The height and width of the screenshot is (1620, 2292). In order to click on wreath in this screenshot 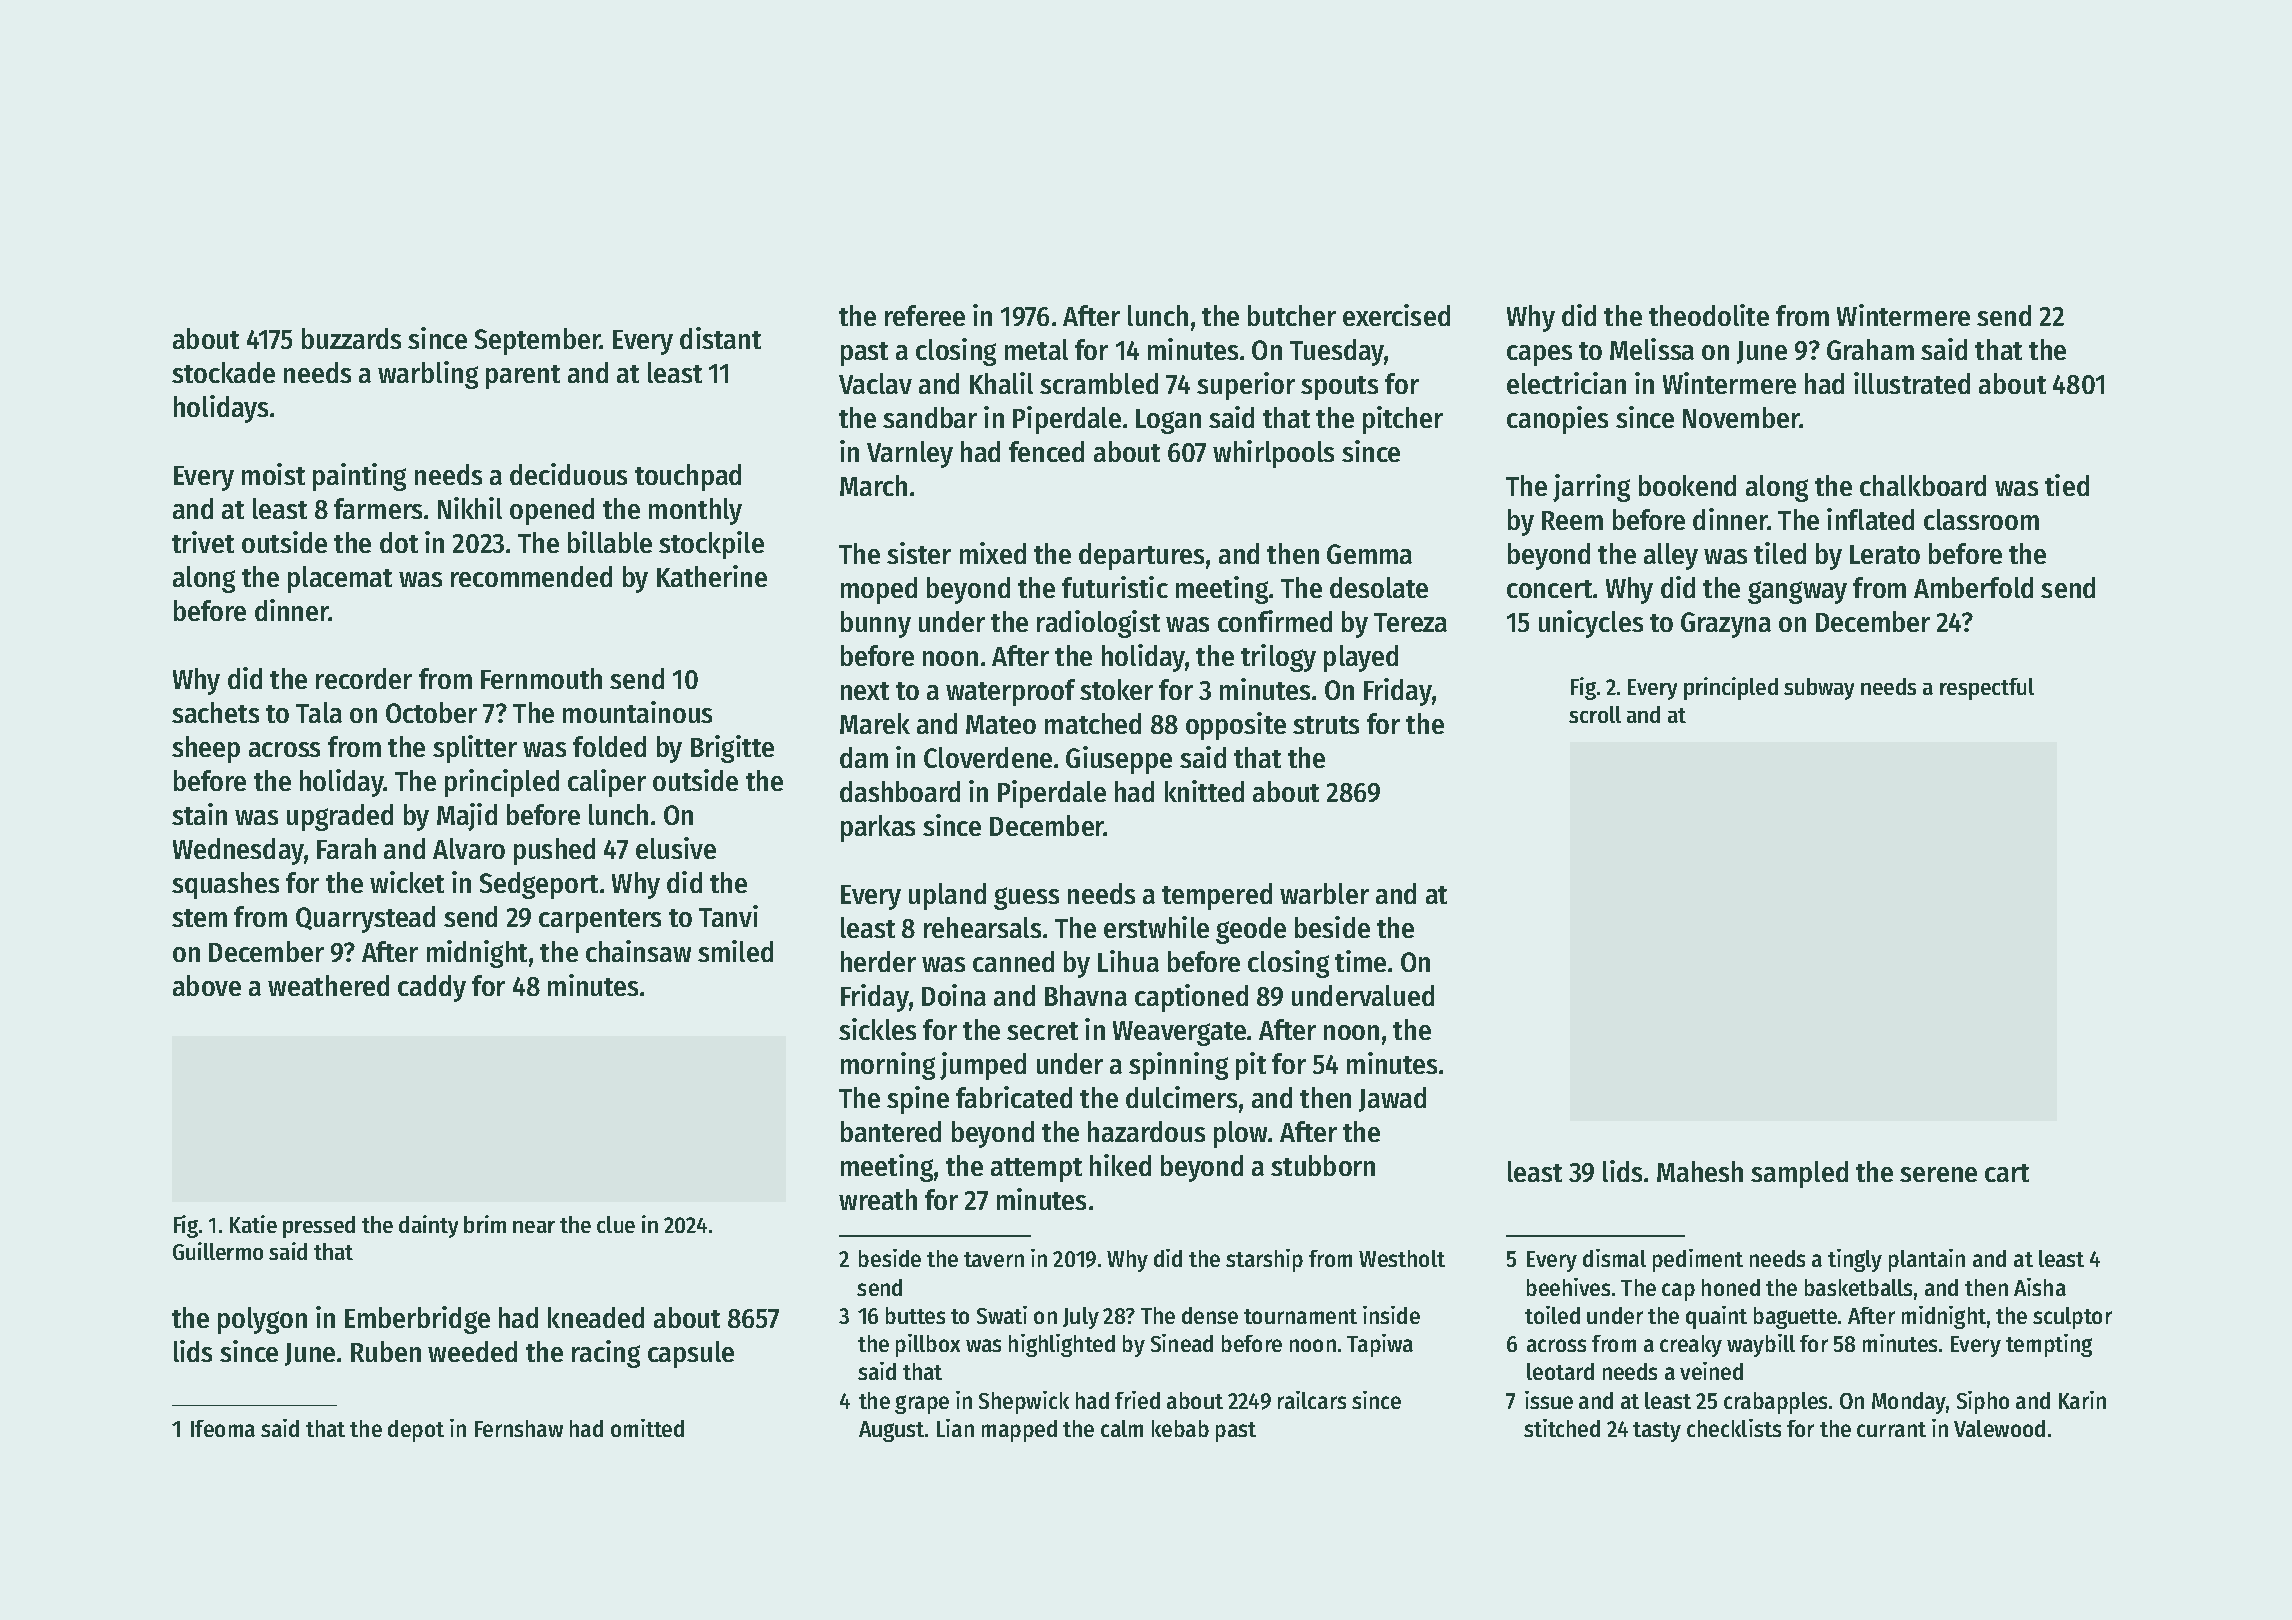, I will do `click(878, 1199)`.
